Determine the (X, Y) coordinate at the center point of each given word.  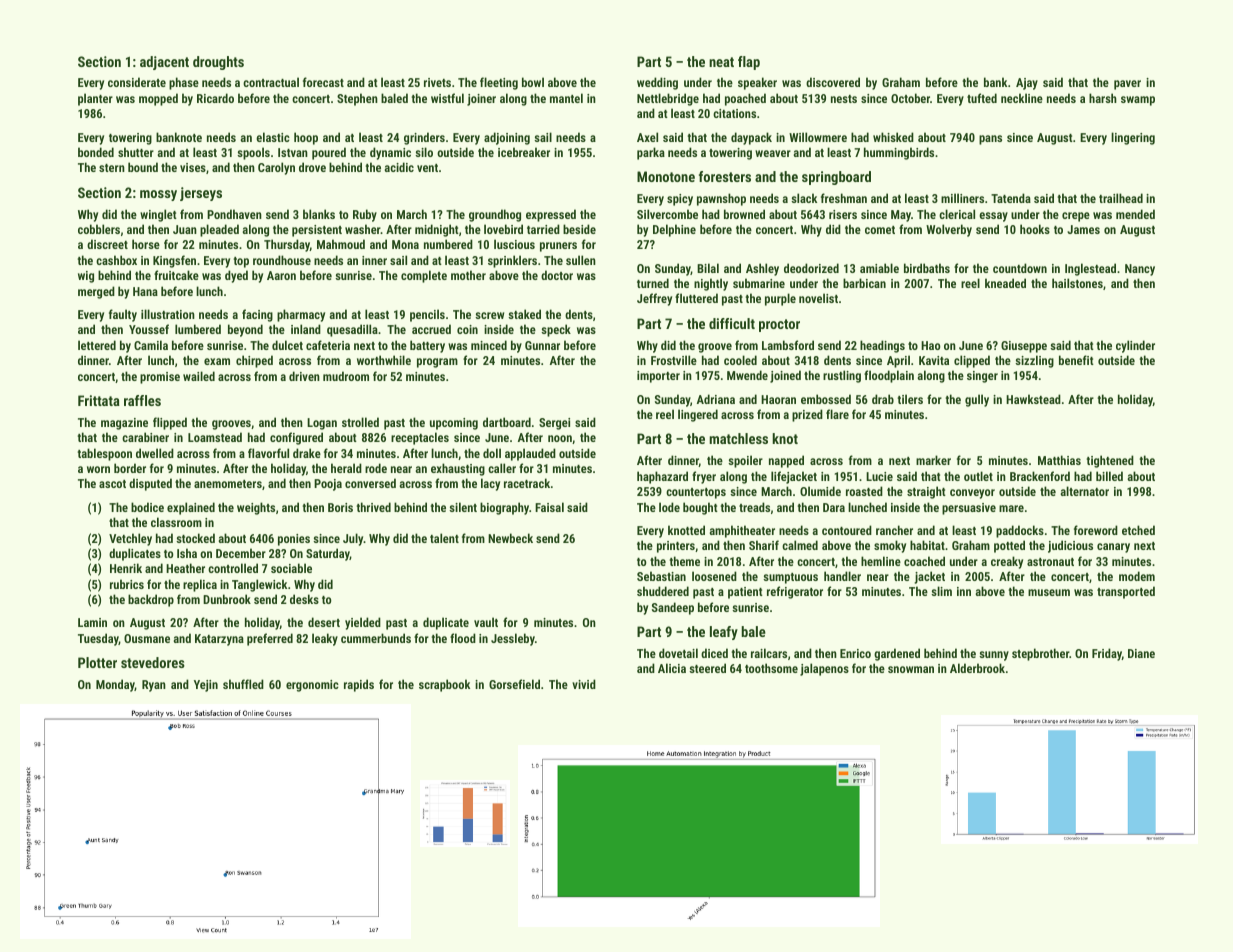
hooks (1035, 229)
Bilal (708, 268)
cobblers (99, 229)
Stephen (357, 99)
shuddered (663, 591)
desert (324, 622)
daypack (751, 138)
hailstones (1077, 283)
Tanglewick (259, 585)
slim (941, 591)
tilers (910, 399)
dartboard (507, 422)
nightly (711, 284)
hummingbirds (899, 153)
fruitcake (176, 275)
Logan (322, 424)
